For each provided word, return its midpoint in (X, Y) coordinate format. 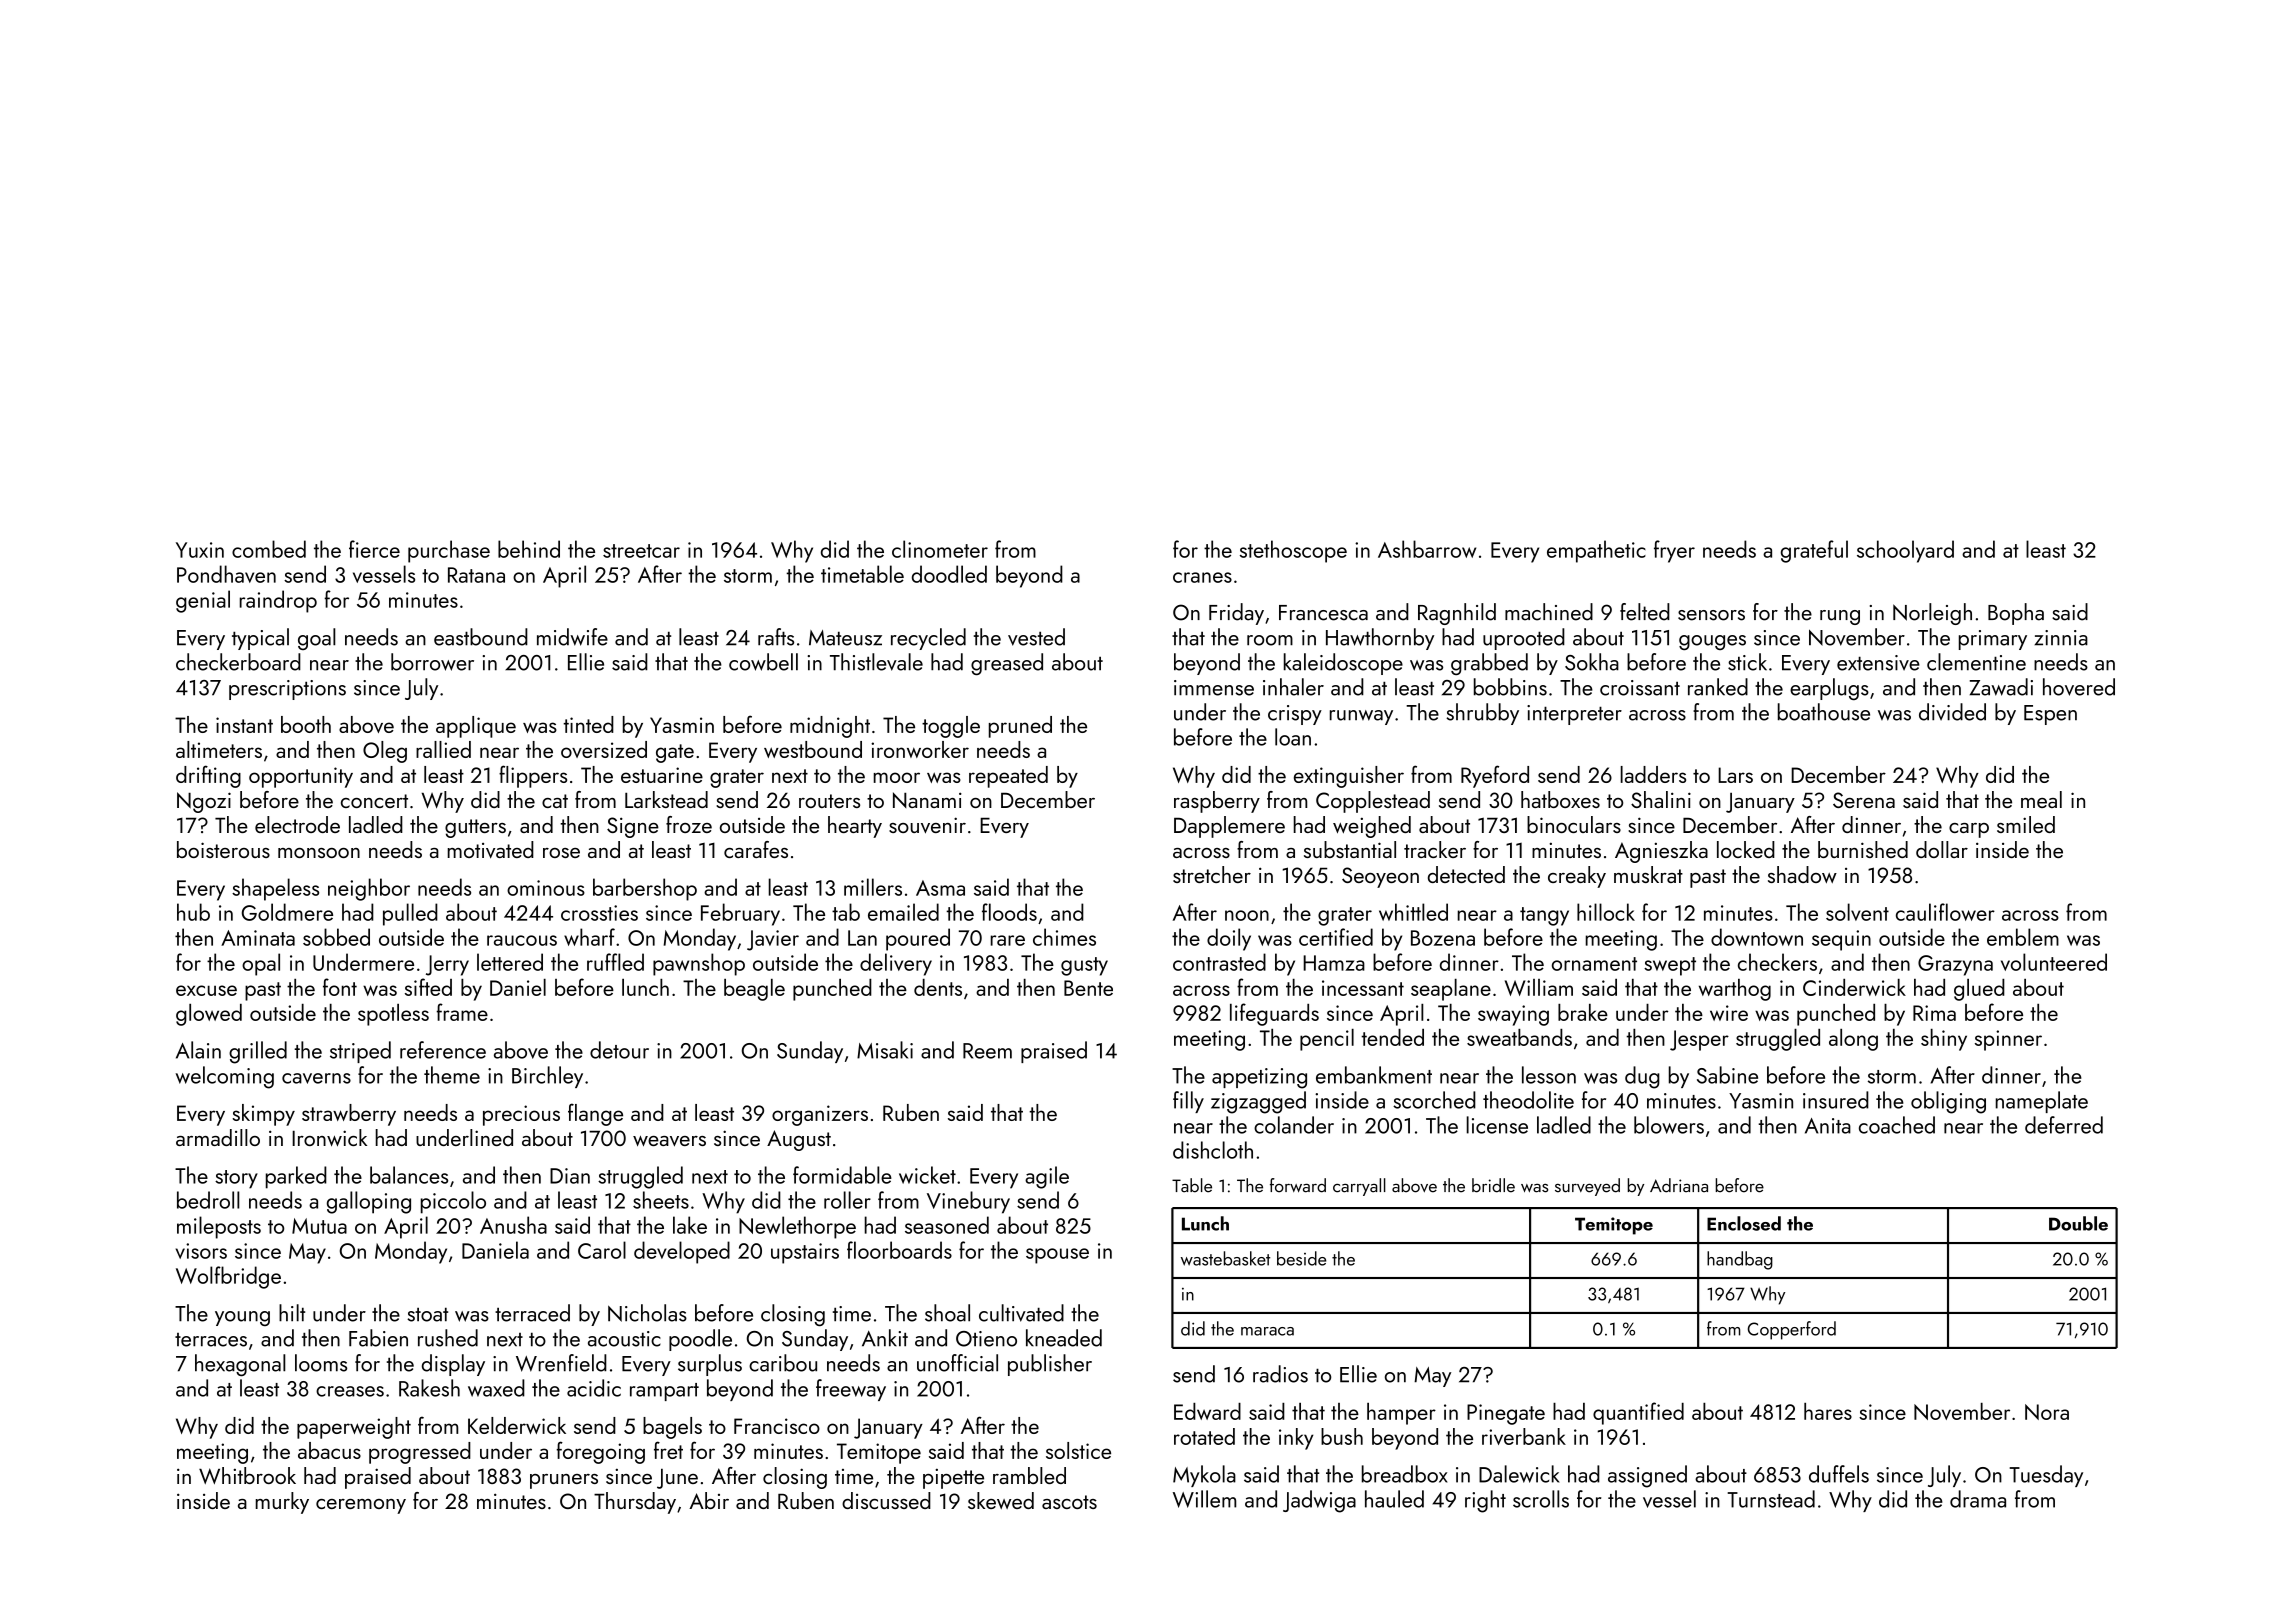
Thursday (635, 1503)
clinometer (940, 549)
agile (1047, 1177)
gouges (1712, 642)
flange (595, 1114)
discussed (886, 1500)
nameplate (2042, 1102)
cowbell (763, 662)
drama (1978, 1499)
